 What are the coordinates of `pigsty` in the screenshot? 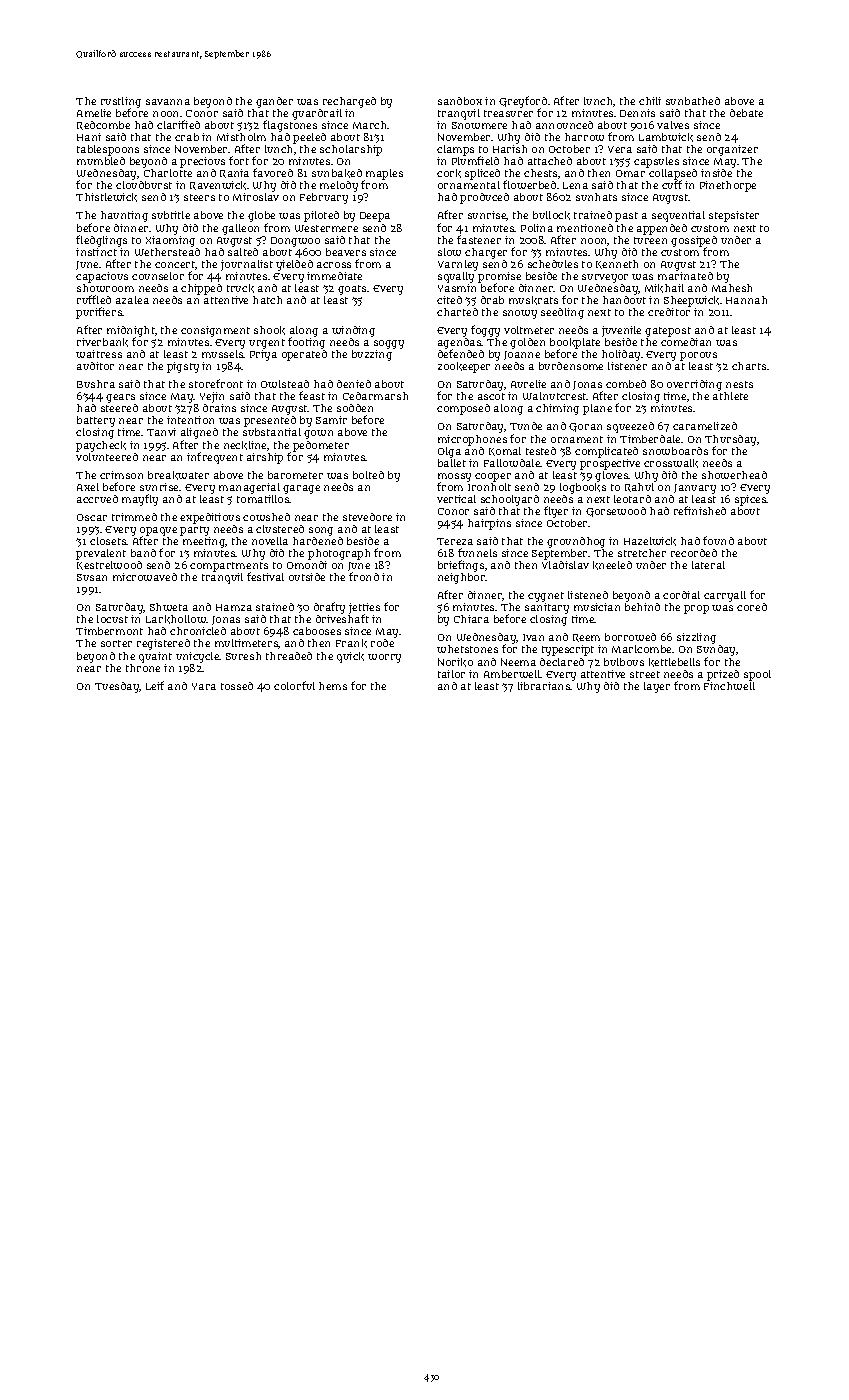 It's located at (183, 367).
